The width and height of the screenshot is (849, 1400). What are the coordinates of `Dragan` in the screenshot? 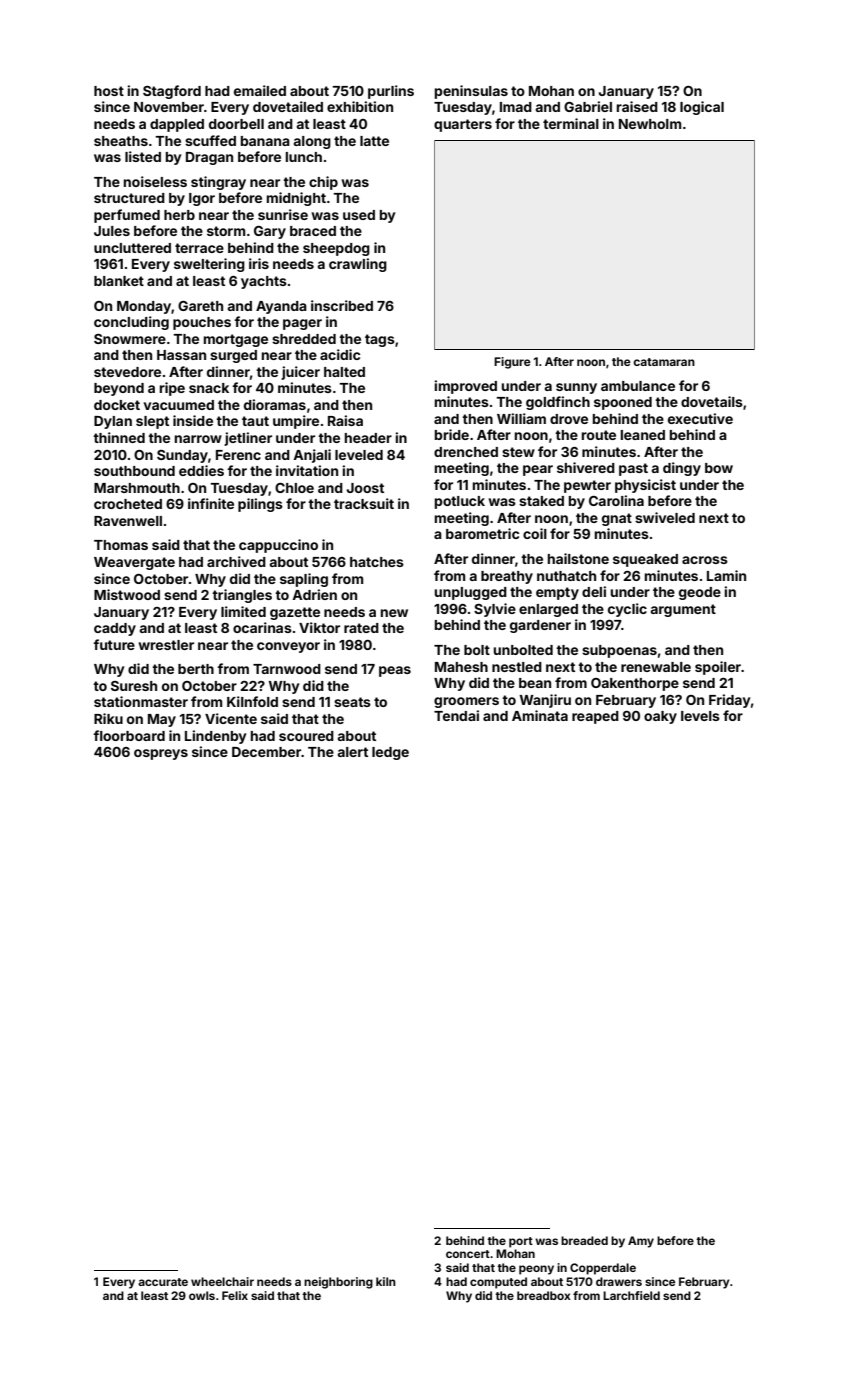 It's located at (209, 158).
